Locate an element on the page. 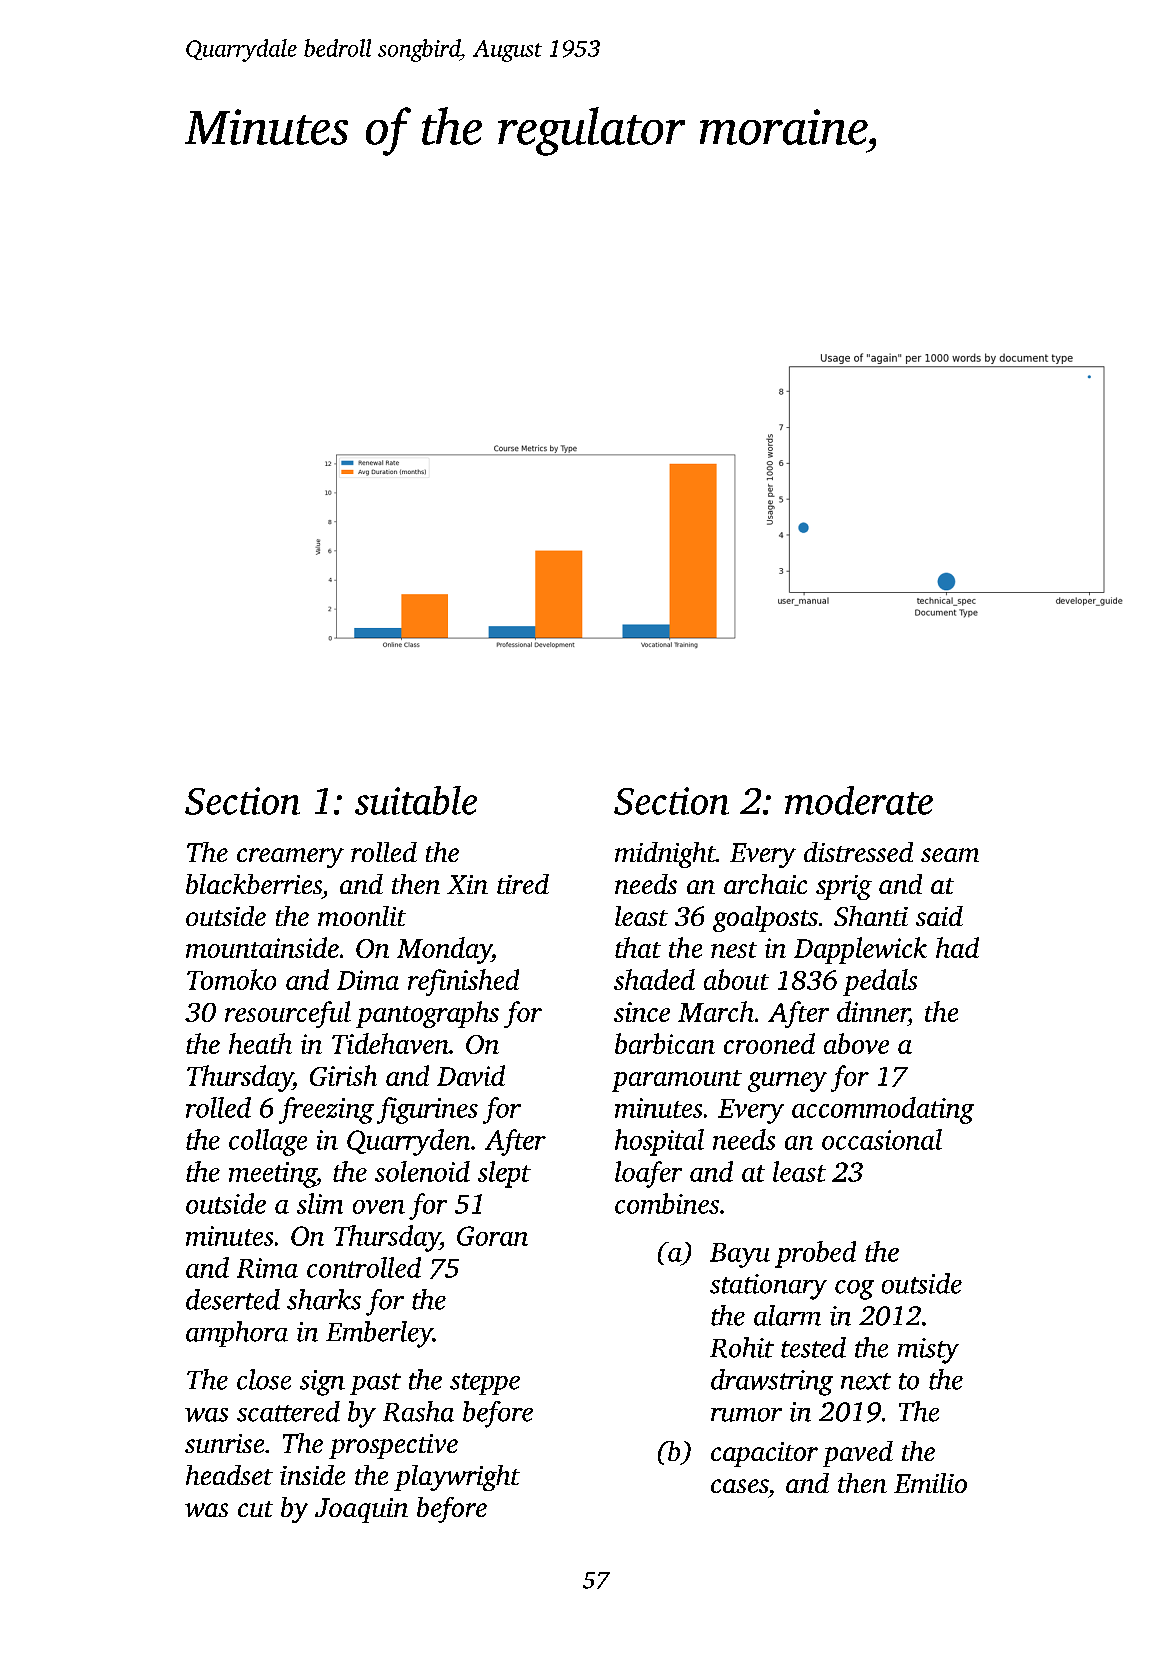 The width and height of the document is (1165, 1654). gurney is located at coordinates (787, 1082).
